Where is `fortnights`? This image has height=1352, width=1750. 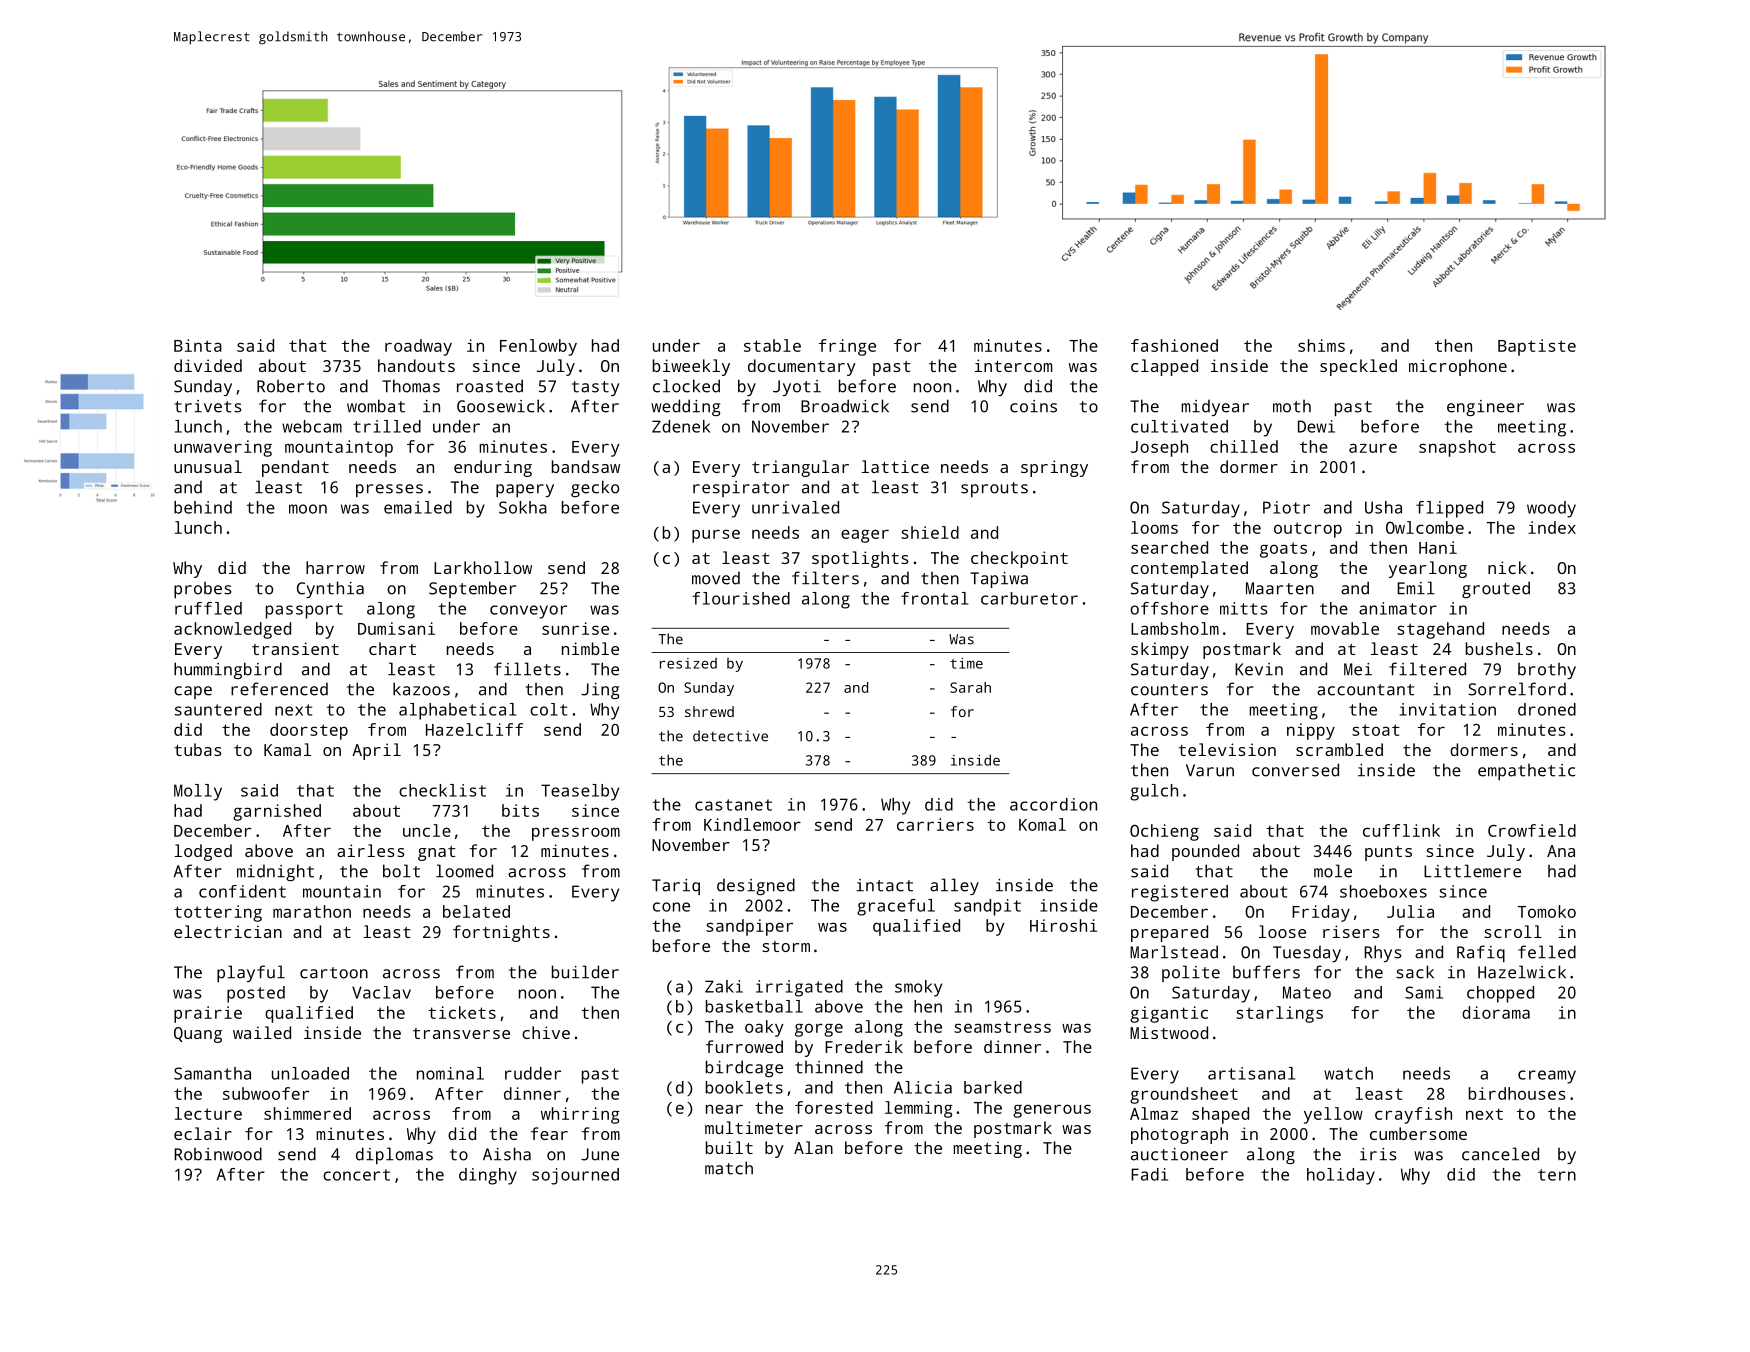 fortnights is located at coordinates (501, 933).
